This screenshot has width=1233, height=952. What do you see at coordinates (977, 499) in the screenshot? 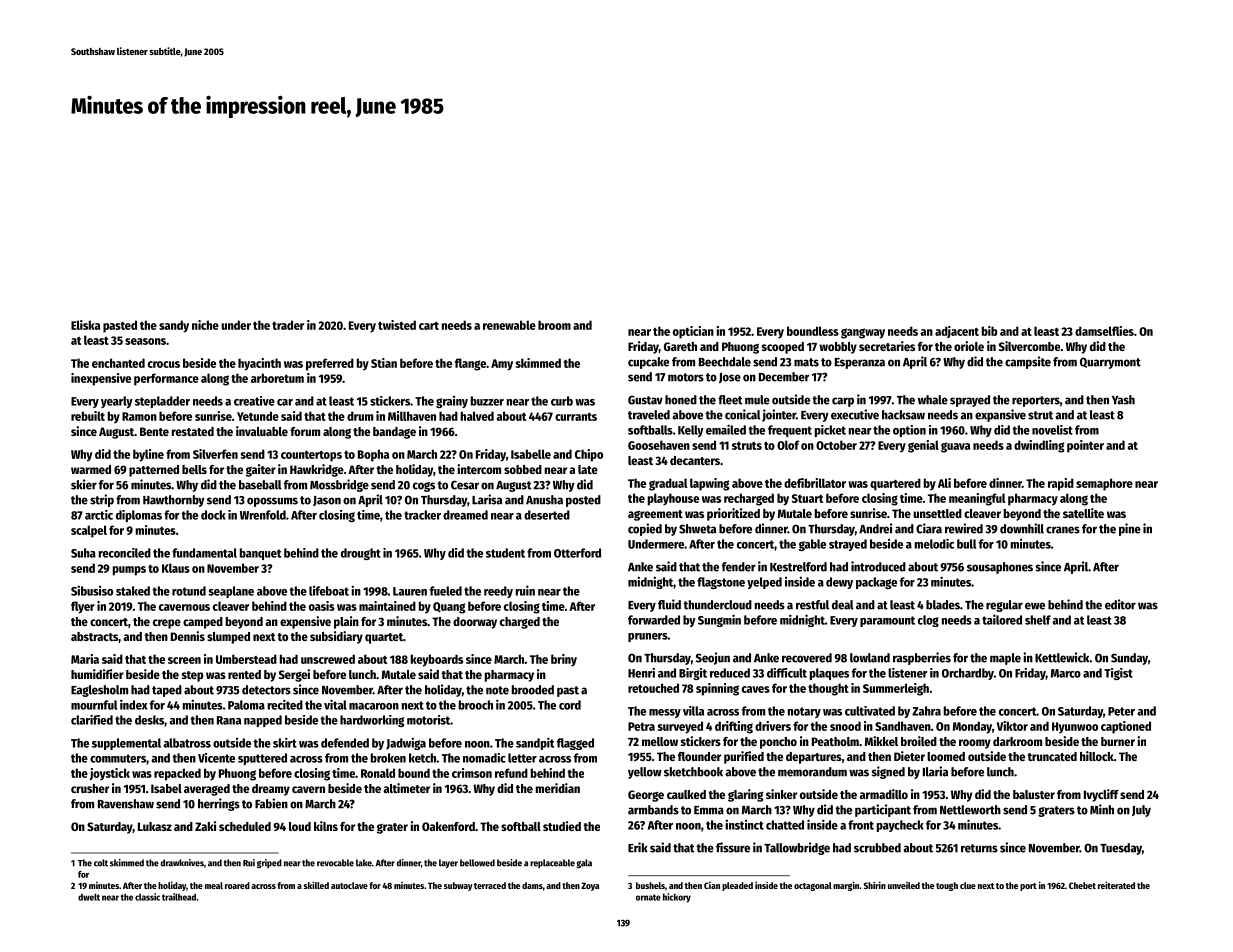
I see `meaningful` at bounding box center [977, 499].
